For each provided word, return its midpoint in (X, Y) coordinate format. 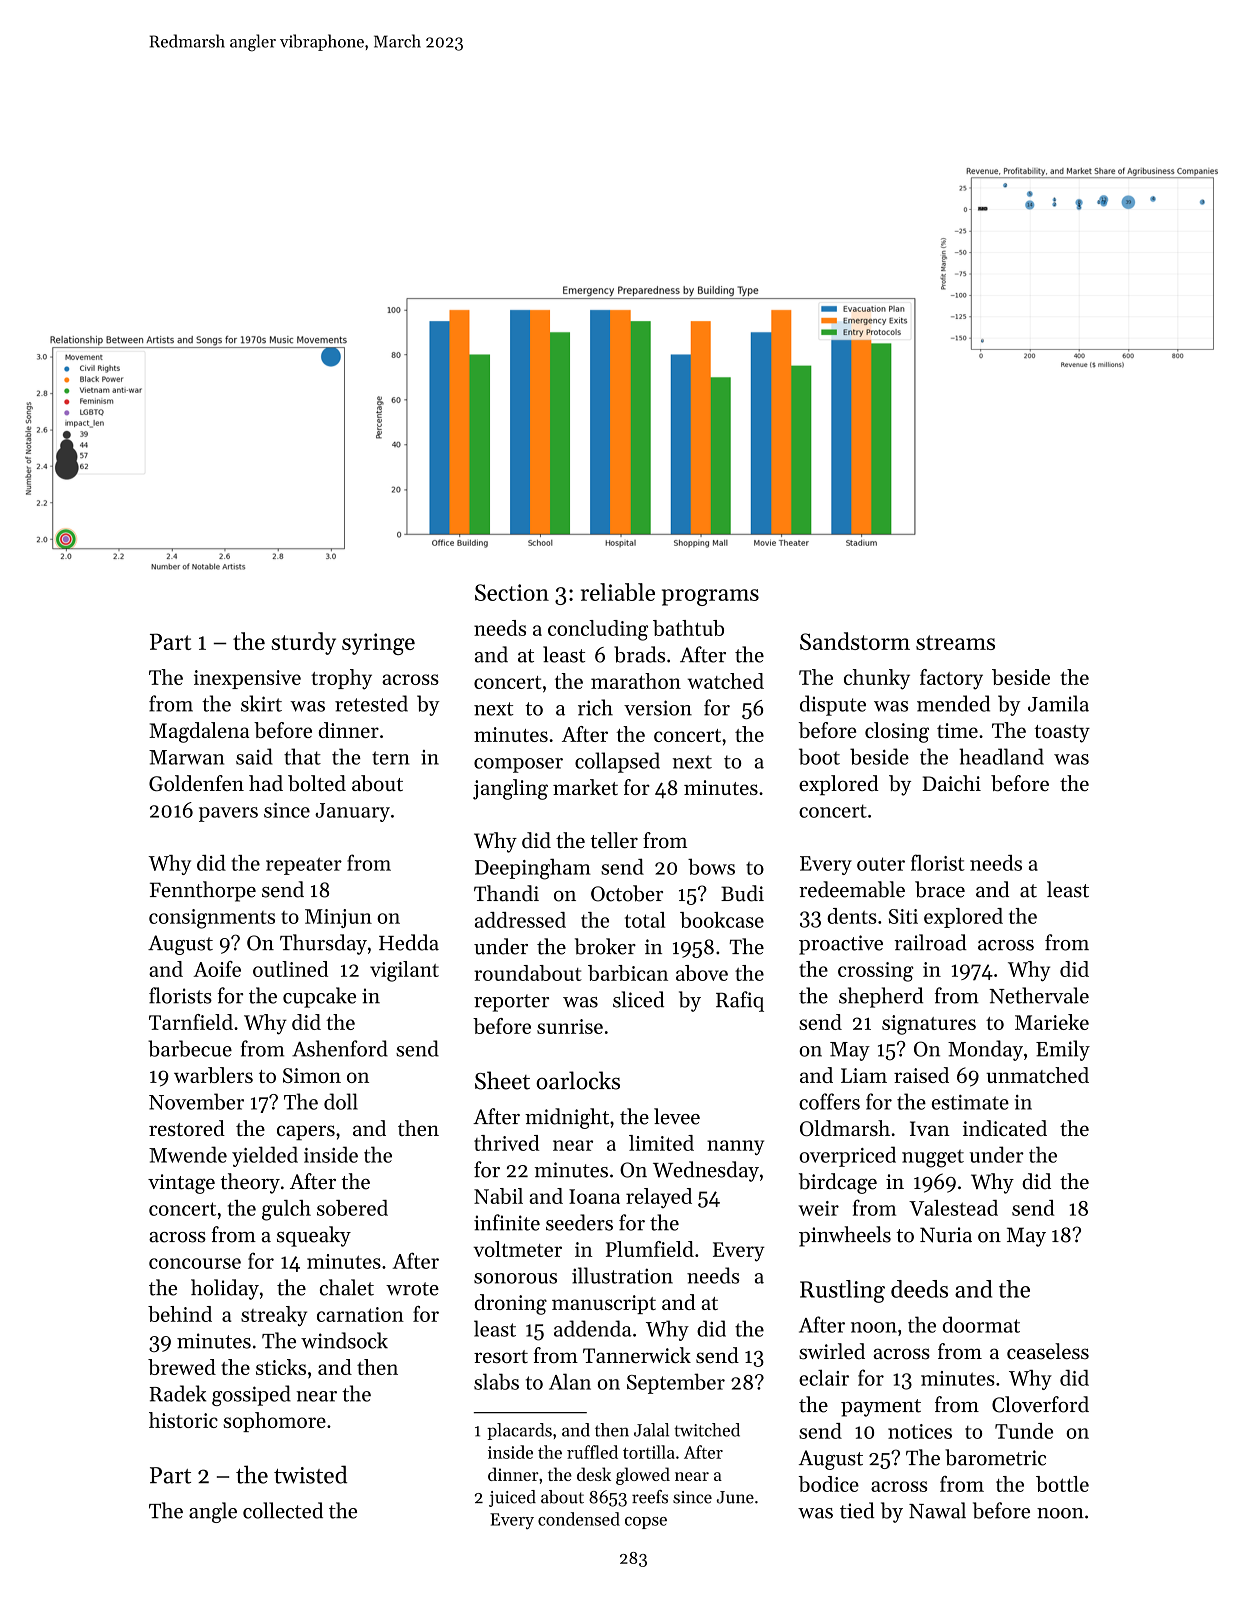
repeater (304, 866)
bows (711, 867)
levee (677, 1116)
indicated (1005, 1128)
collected (283, 1510)
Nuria (946, 1235)
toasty (1062, 734)
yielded (265, 1156)
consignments (212, 919)
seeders (579, 1222)
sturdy (303, 643)
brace (940, 889)
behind (180, 1314)
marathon (636, 681)
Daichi (951, 783)
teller (614, 840)
